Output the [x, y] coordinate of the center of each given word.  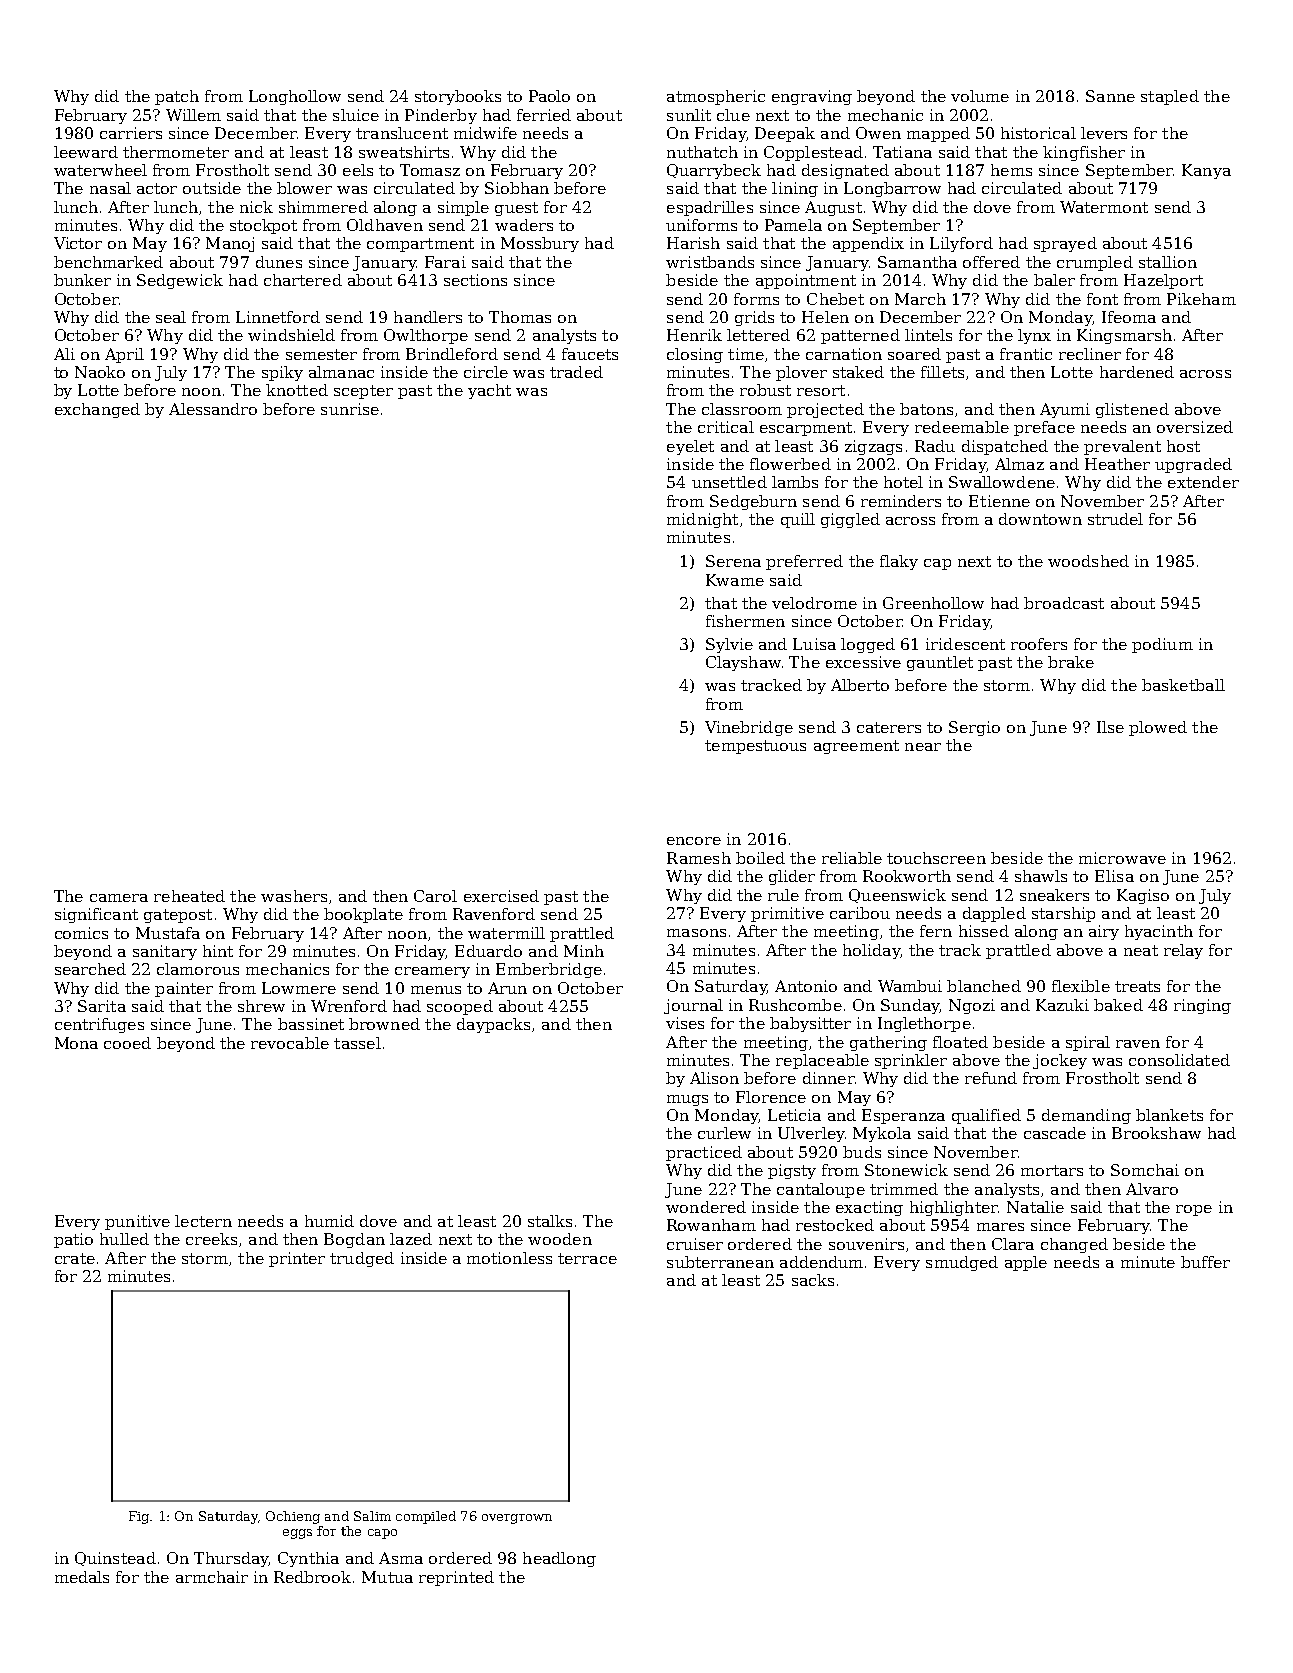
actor [157, 188]
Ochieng [293, 1517]
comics [81, 933]
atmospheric [716, 97]
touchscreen [936, 858]
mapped [938, 134]
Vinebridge [749, 728]
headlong [559, 1559]
